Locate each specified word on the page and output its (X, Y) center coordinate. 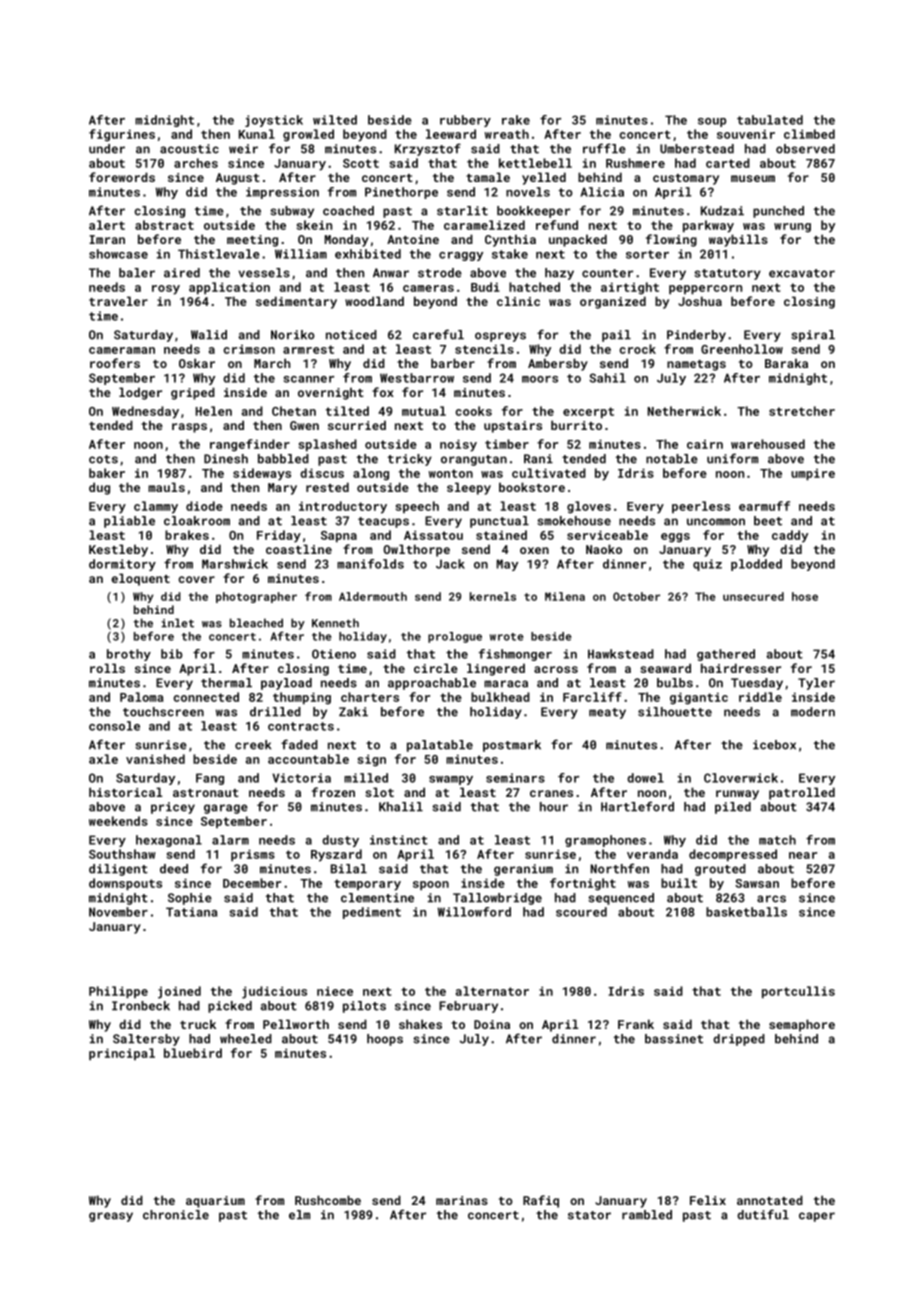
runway (737, 795)
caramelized (484, 225)
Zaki (353, 712)
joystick (274, 121)
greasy (111, 1217)
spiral (813, 336)
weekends (118, 821)
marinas (462, 1200)
